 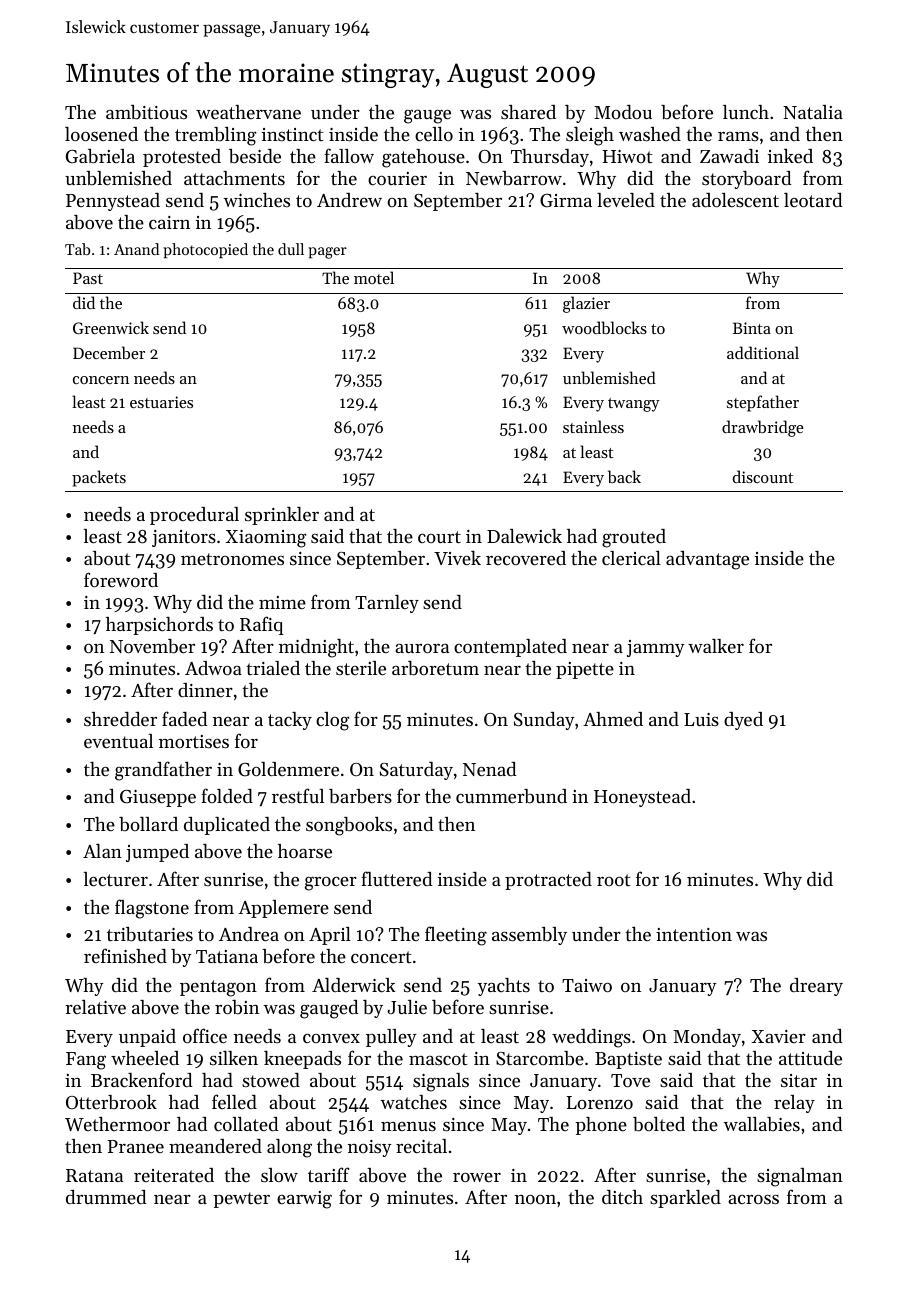 I want to click on drummed, so click(x=106, y=1197).
